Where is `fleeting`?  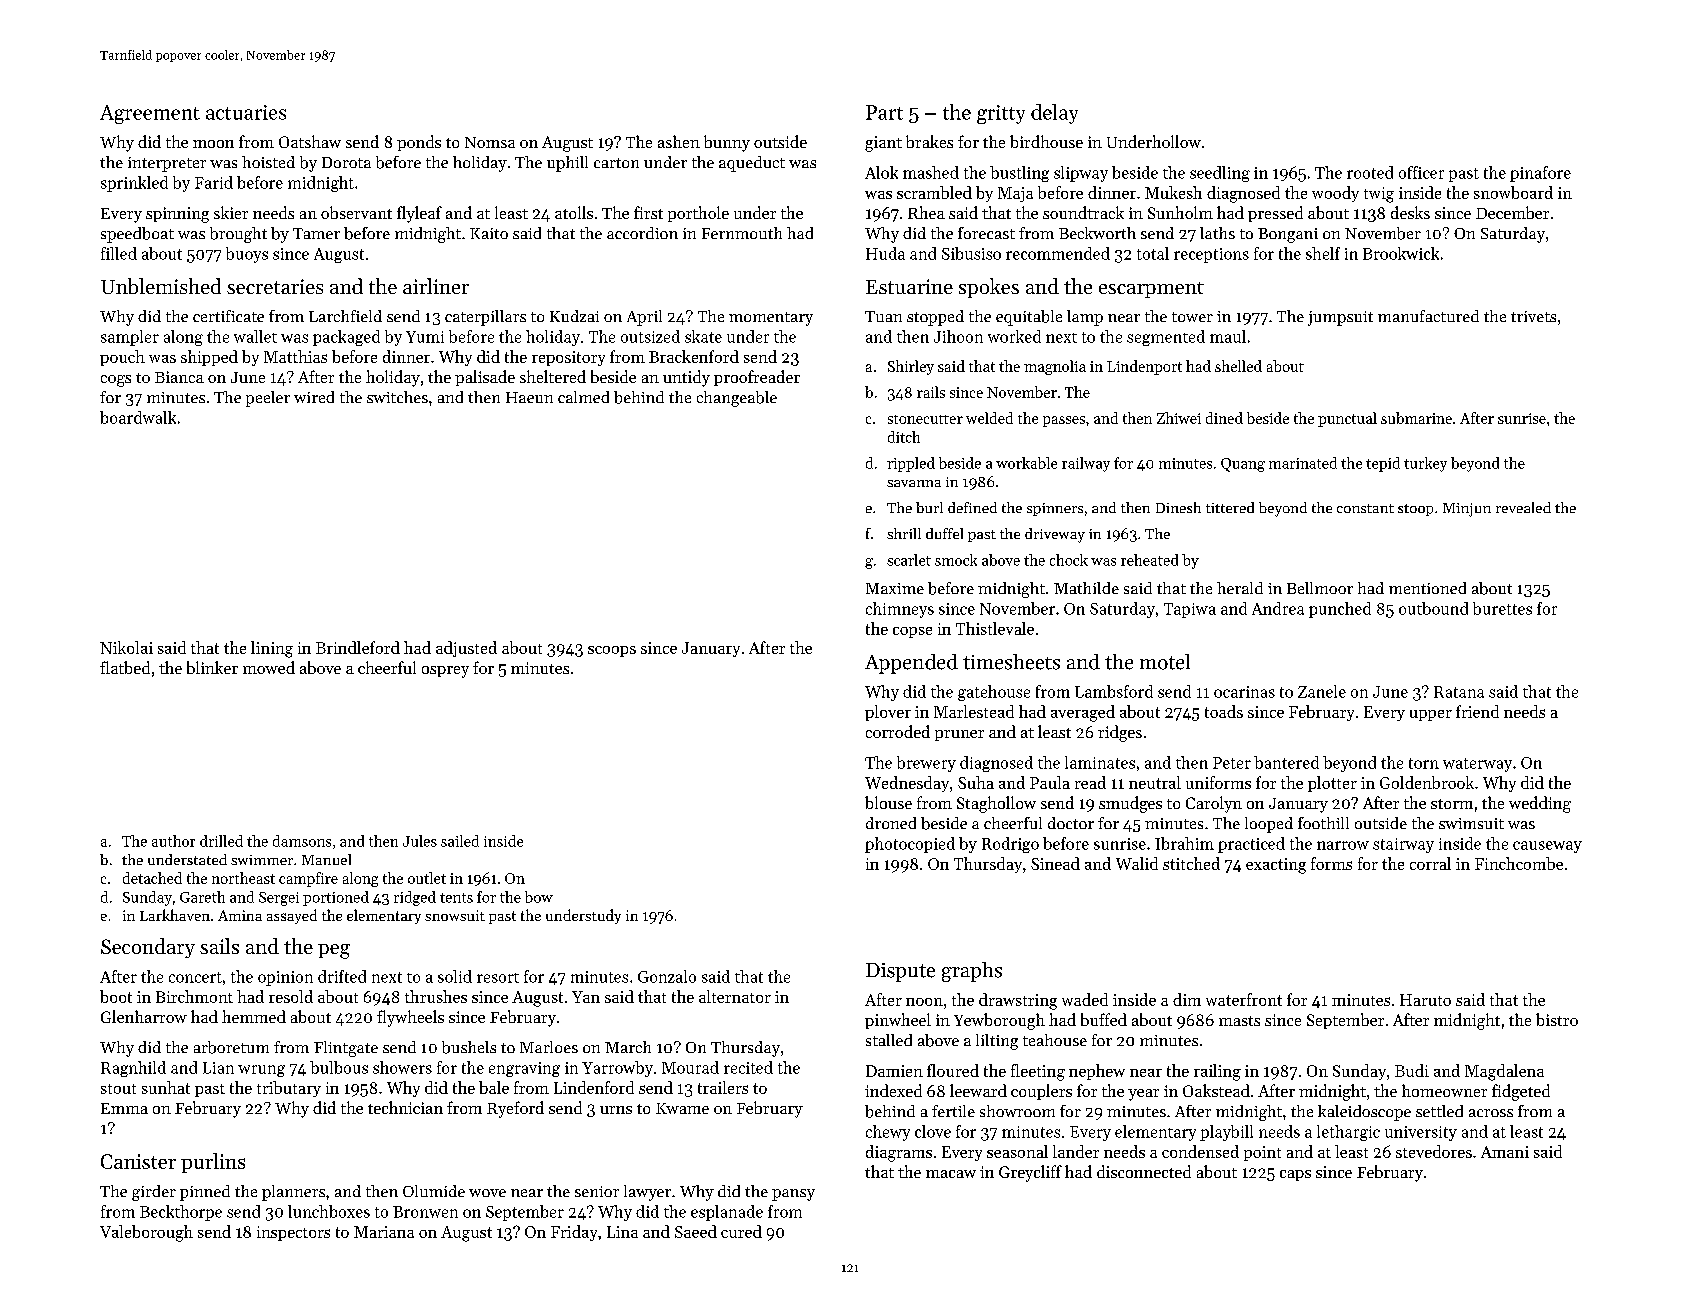
fleeting is located at coordinates (1038, 1072).
